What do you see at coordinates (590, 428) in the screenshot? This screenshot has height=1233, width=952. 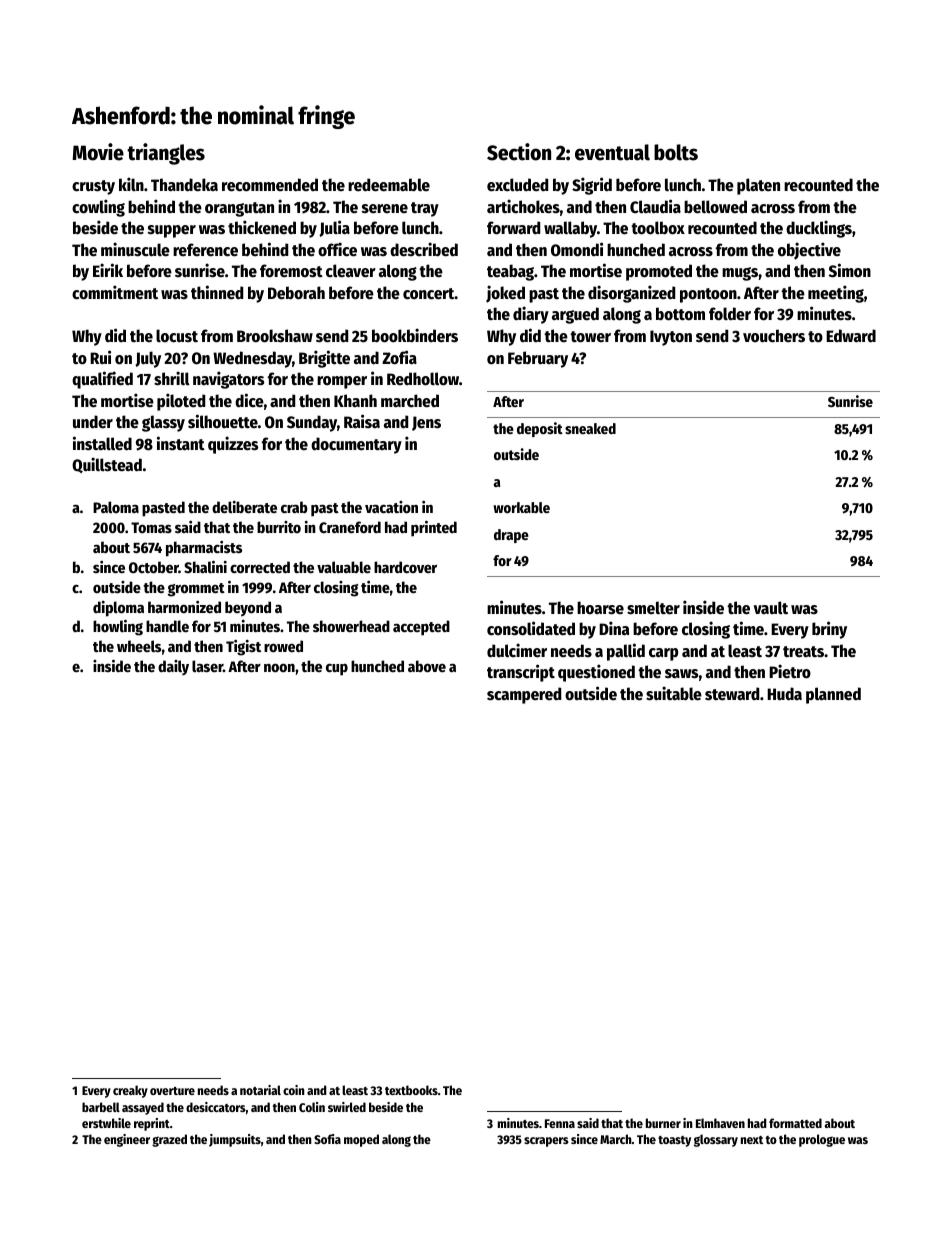 I see `sneaked` at bounding box center [590, 428].
